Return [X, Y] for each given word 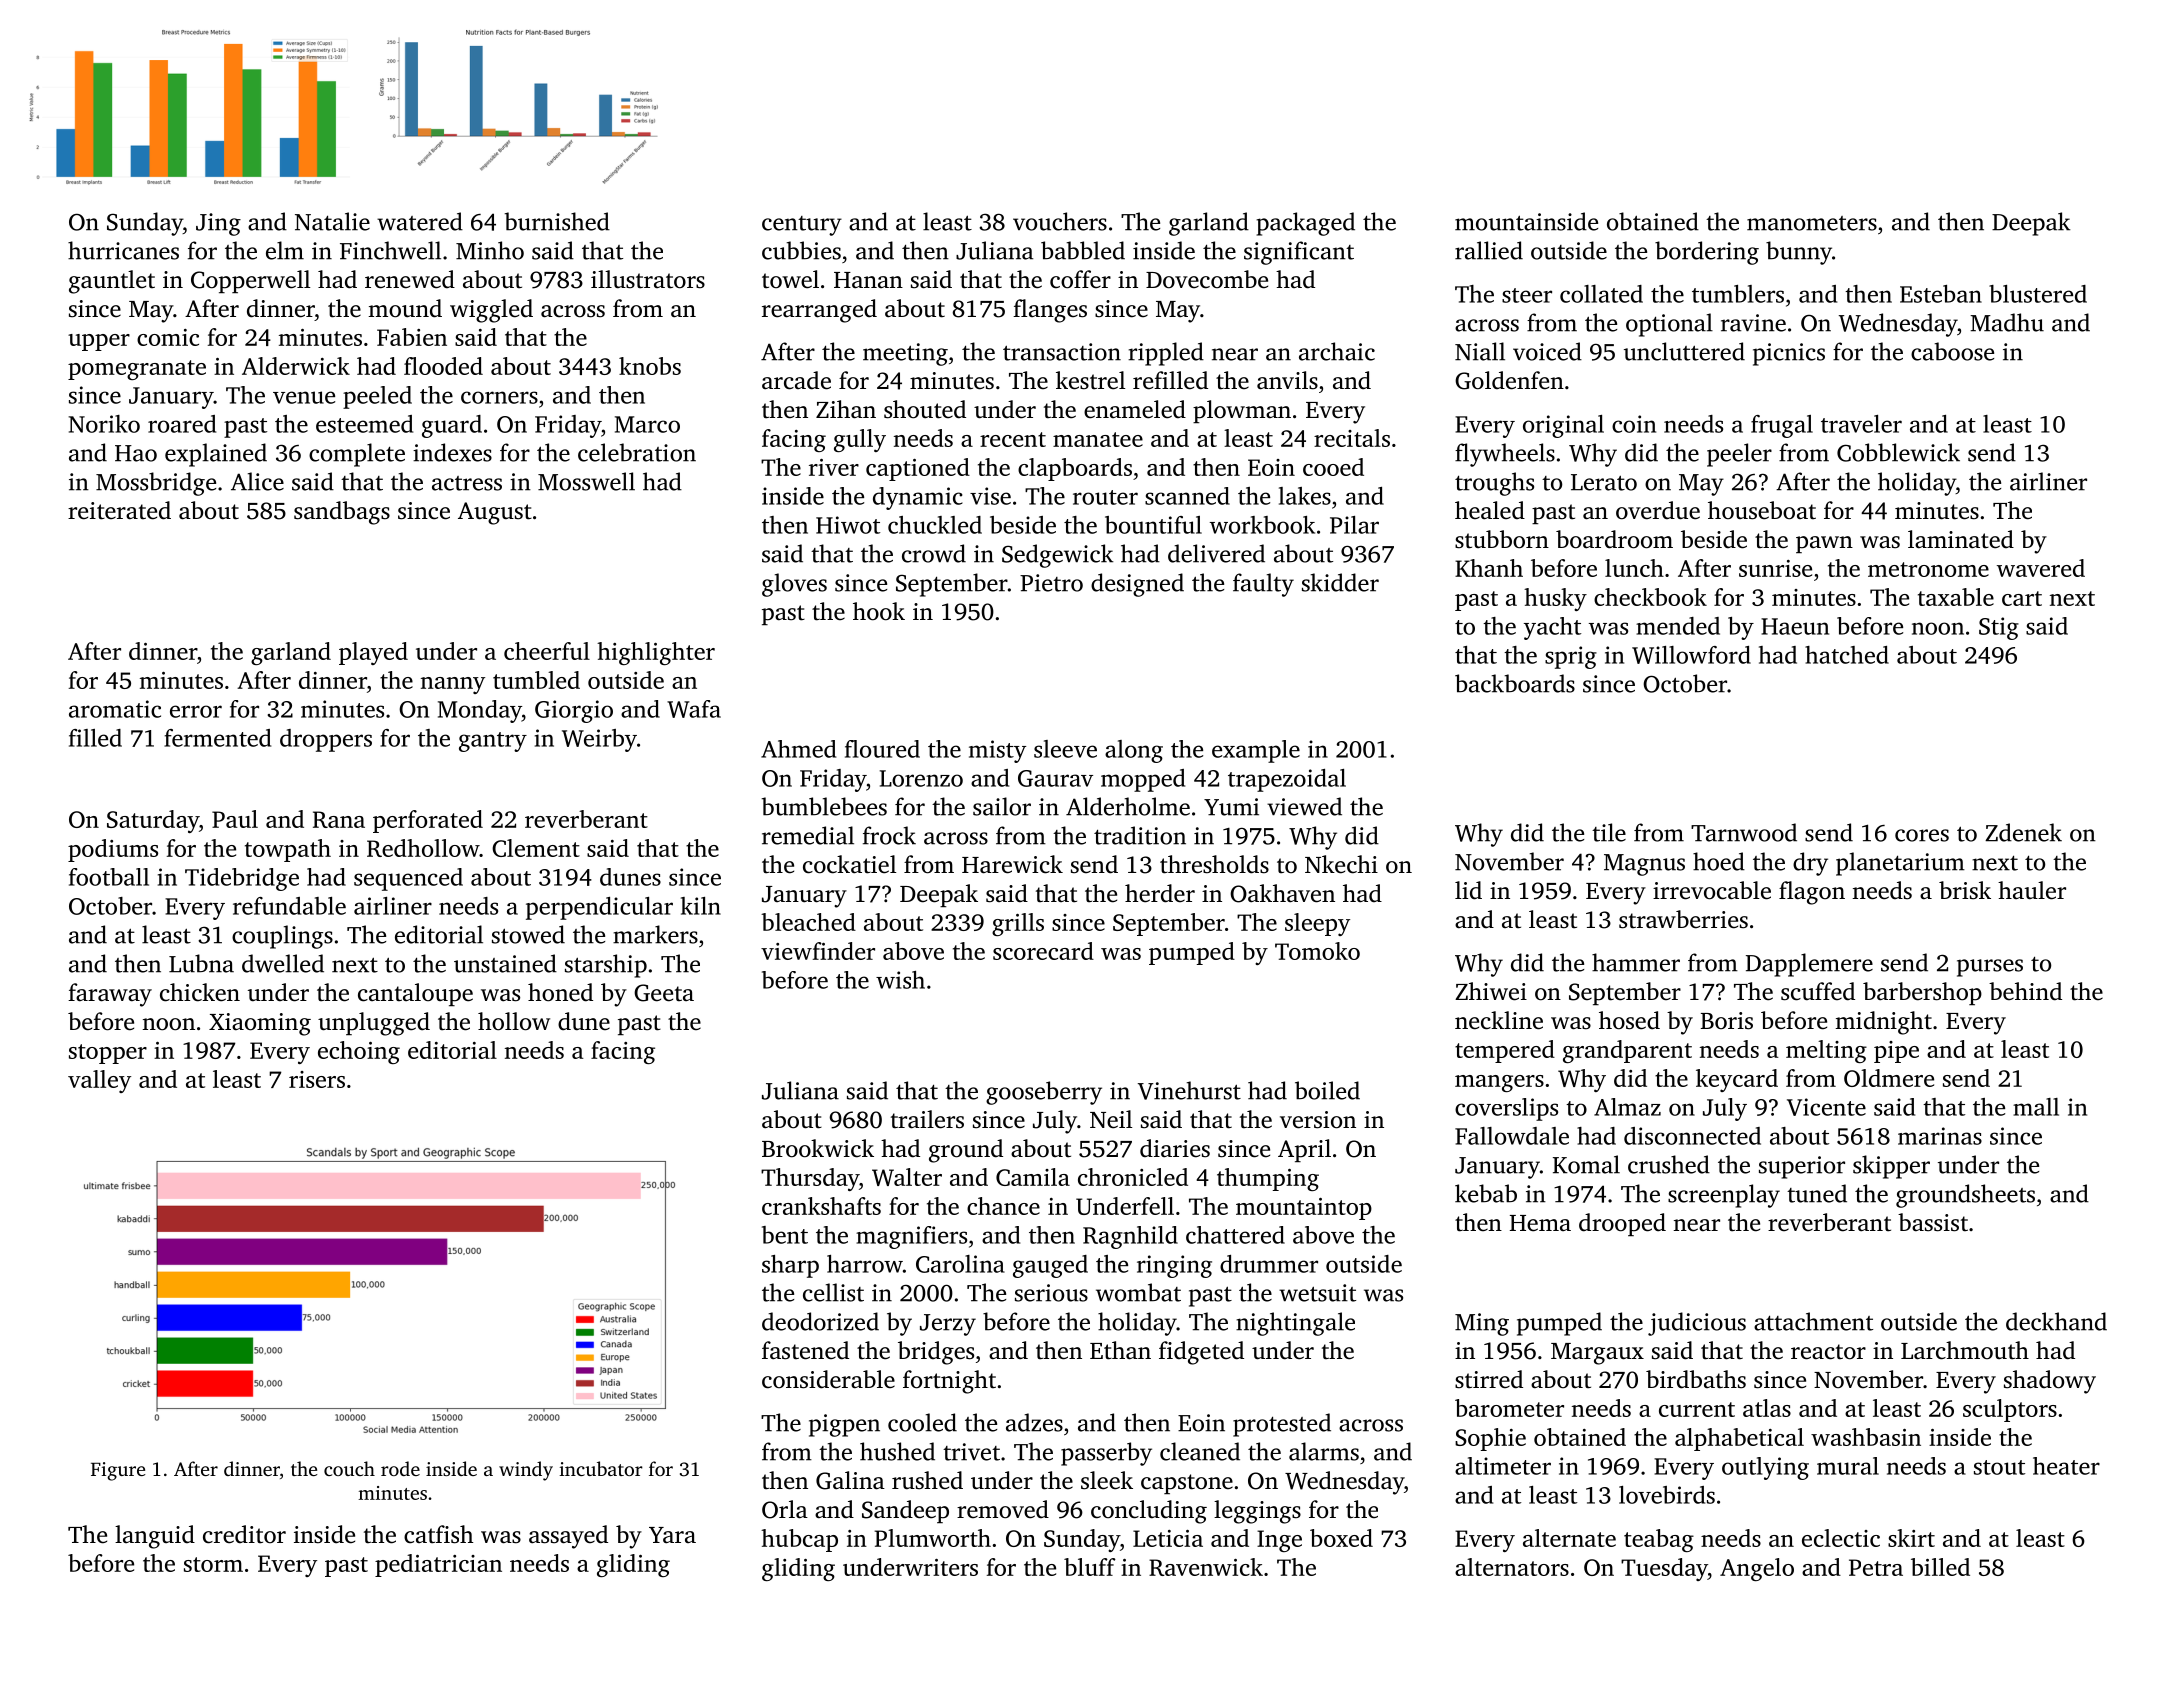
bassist [1933, 1222]
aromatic [115, 709]
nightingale [1295, 1324]
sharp [790, 1266]
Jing [218, 224]
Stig [1999, 628]
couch [349, 1468]
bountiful [1153, 525]
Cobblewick [1898, 452]
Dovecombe [1207, 279]
